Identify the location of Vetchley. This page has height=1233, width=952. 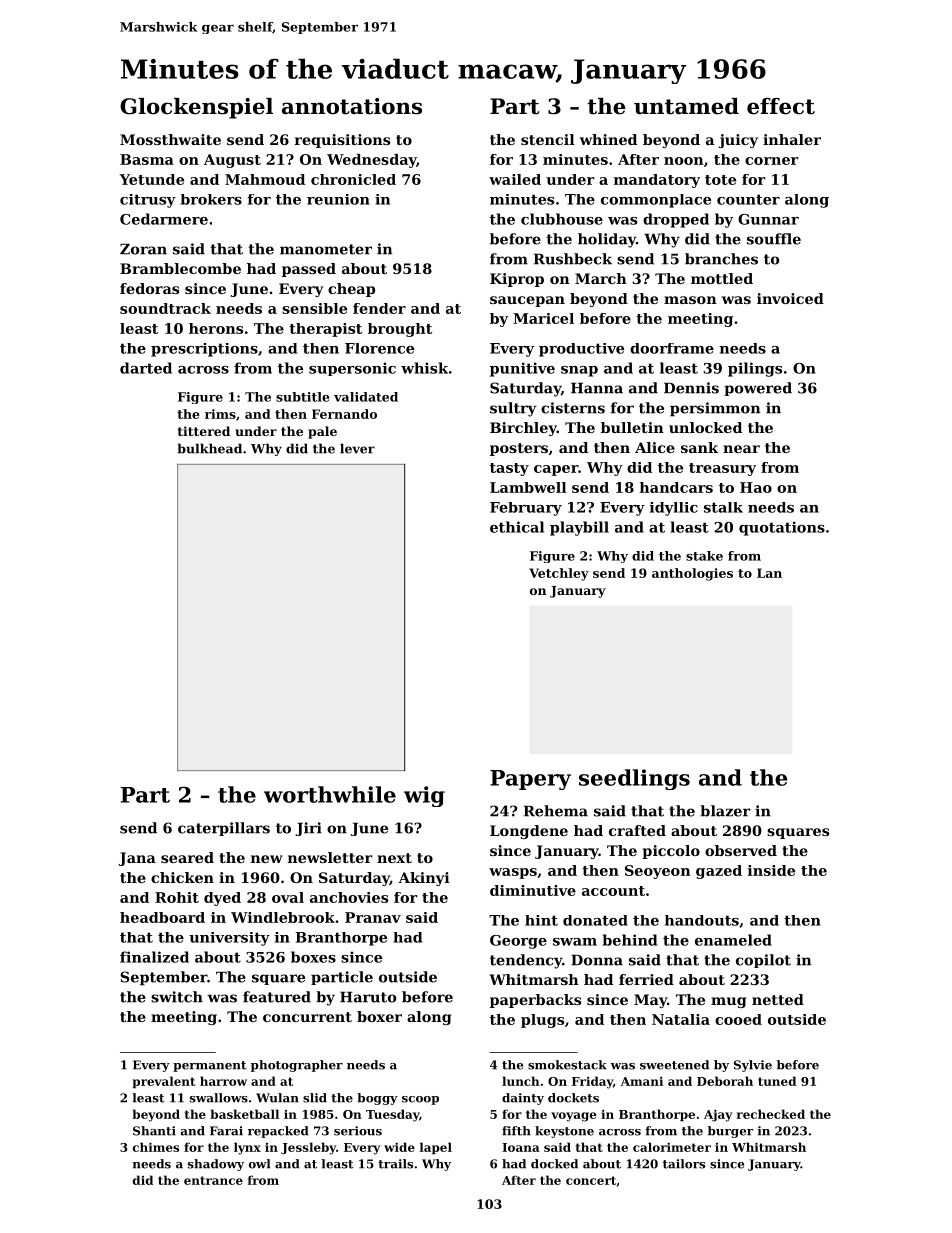
(559, 574).
